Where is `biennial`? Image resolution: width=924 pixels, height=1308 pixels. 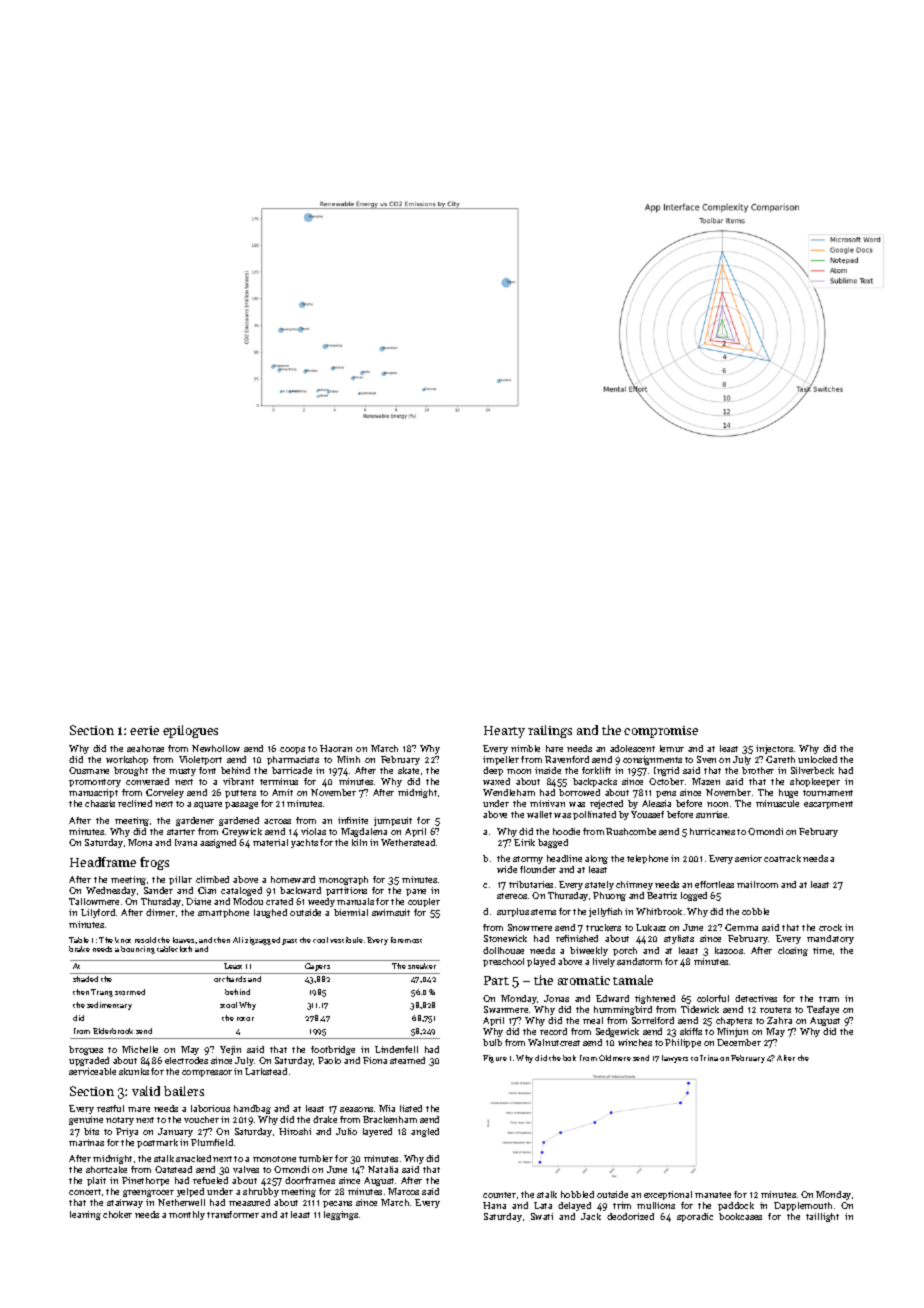 biennial is located at coordinates (351, 912).
